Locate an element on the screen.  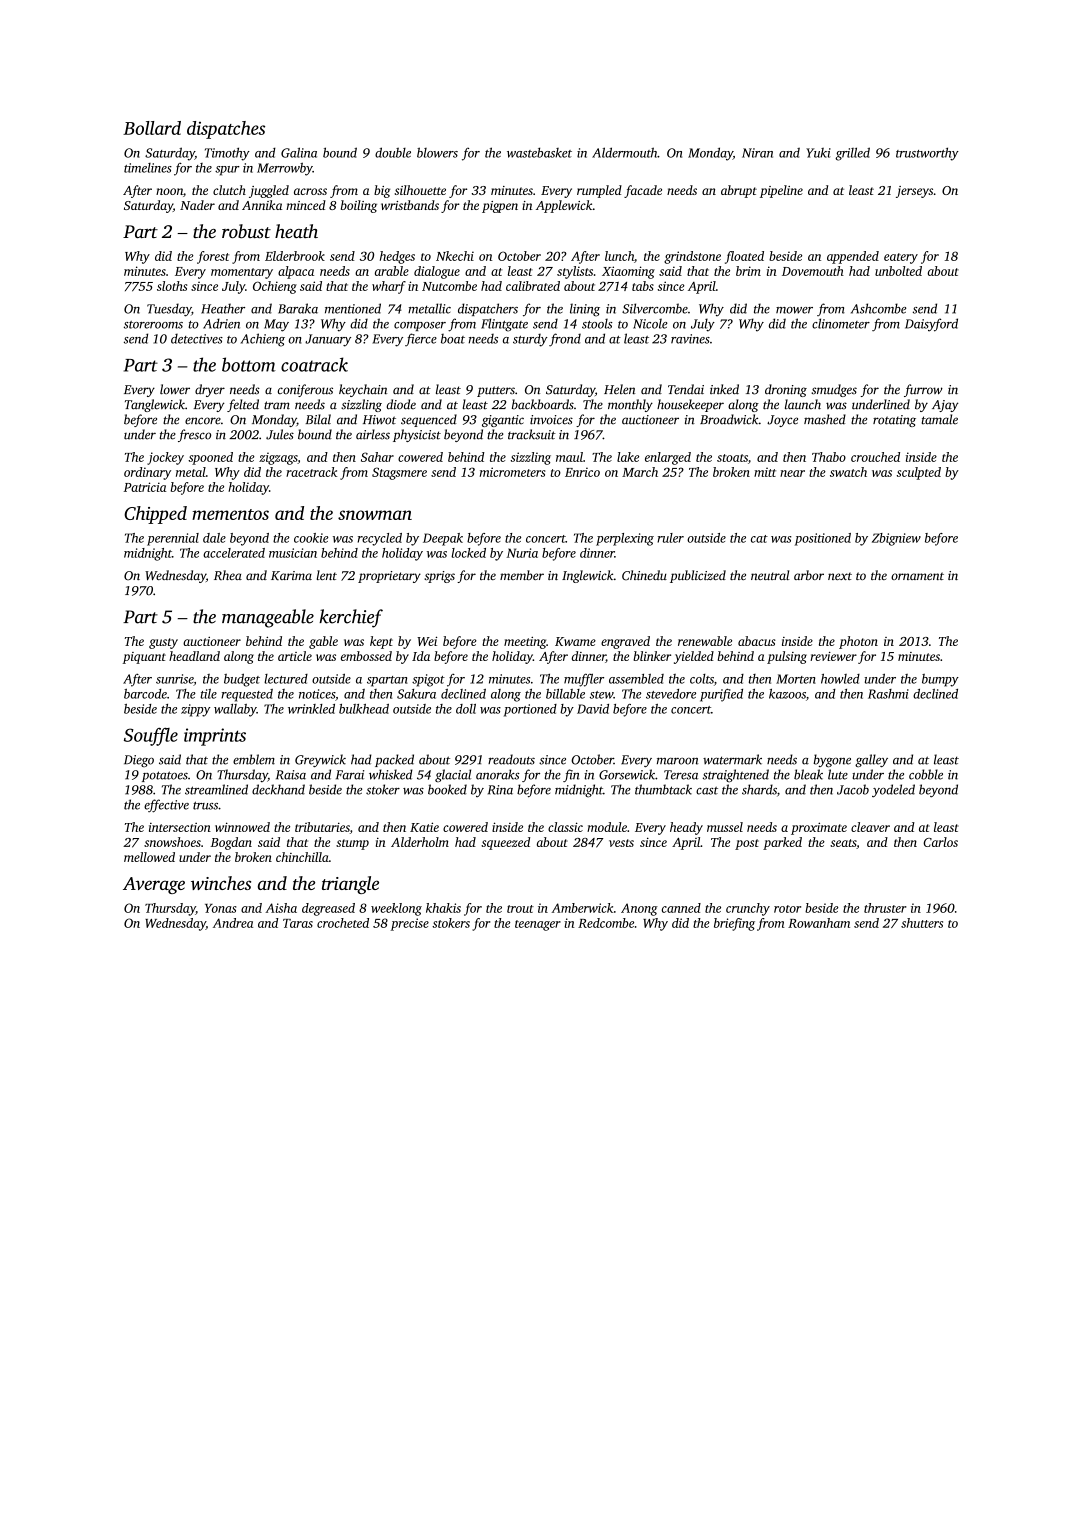
ornament is located at coordinates (917, 576).
